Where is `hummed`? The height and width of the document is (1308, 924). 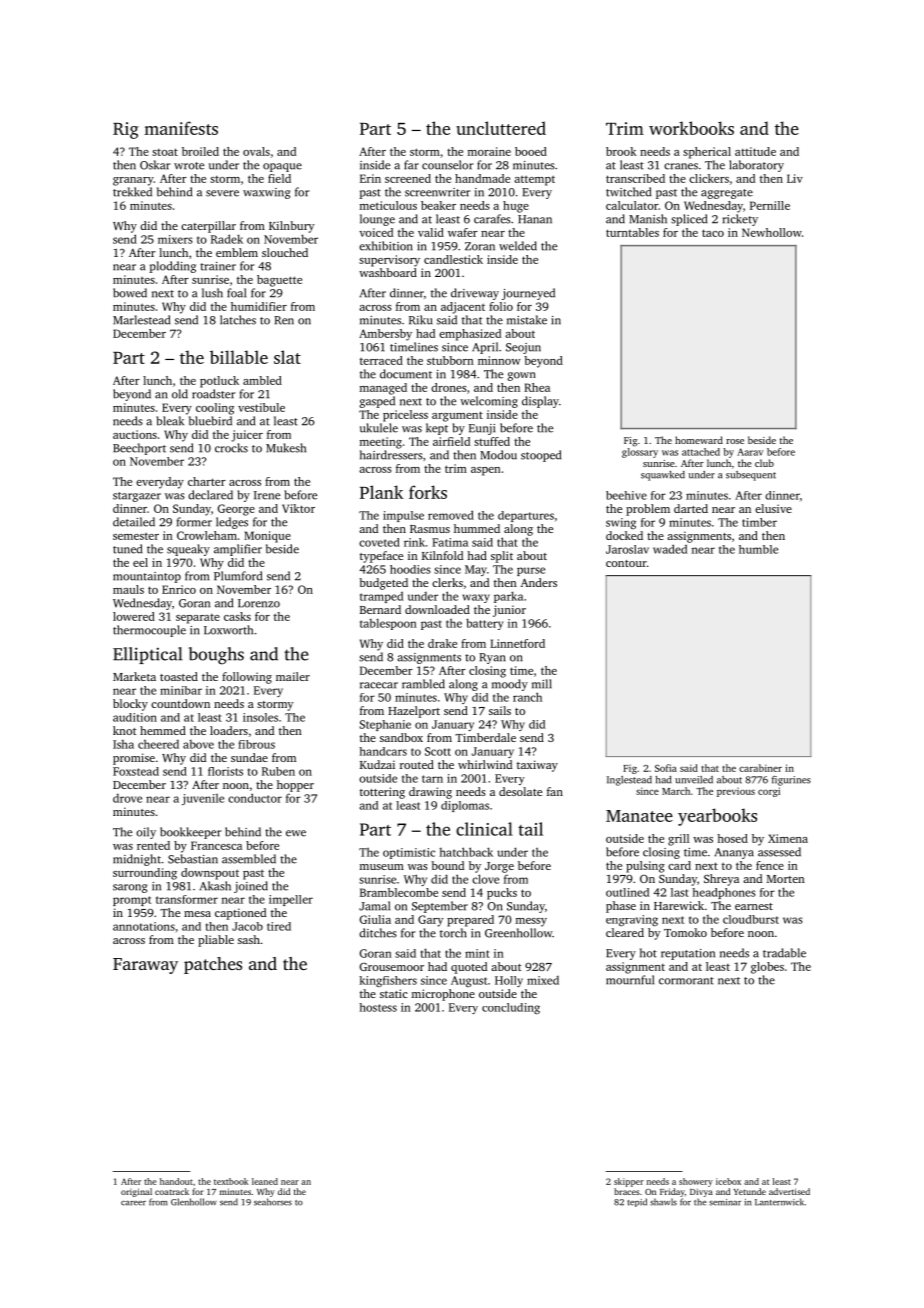 hummed is located at coordinates (477, 528).
